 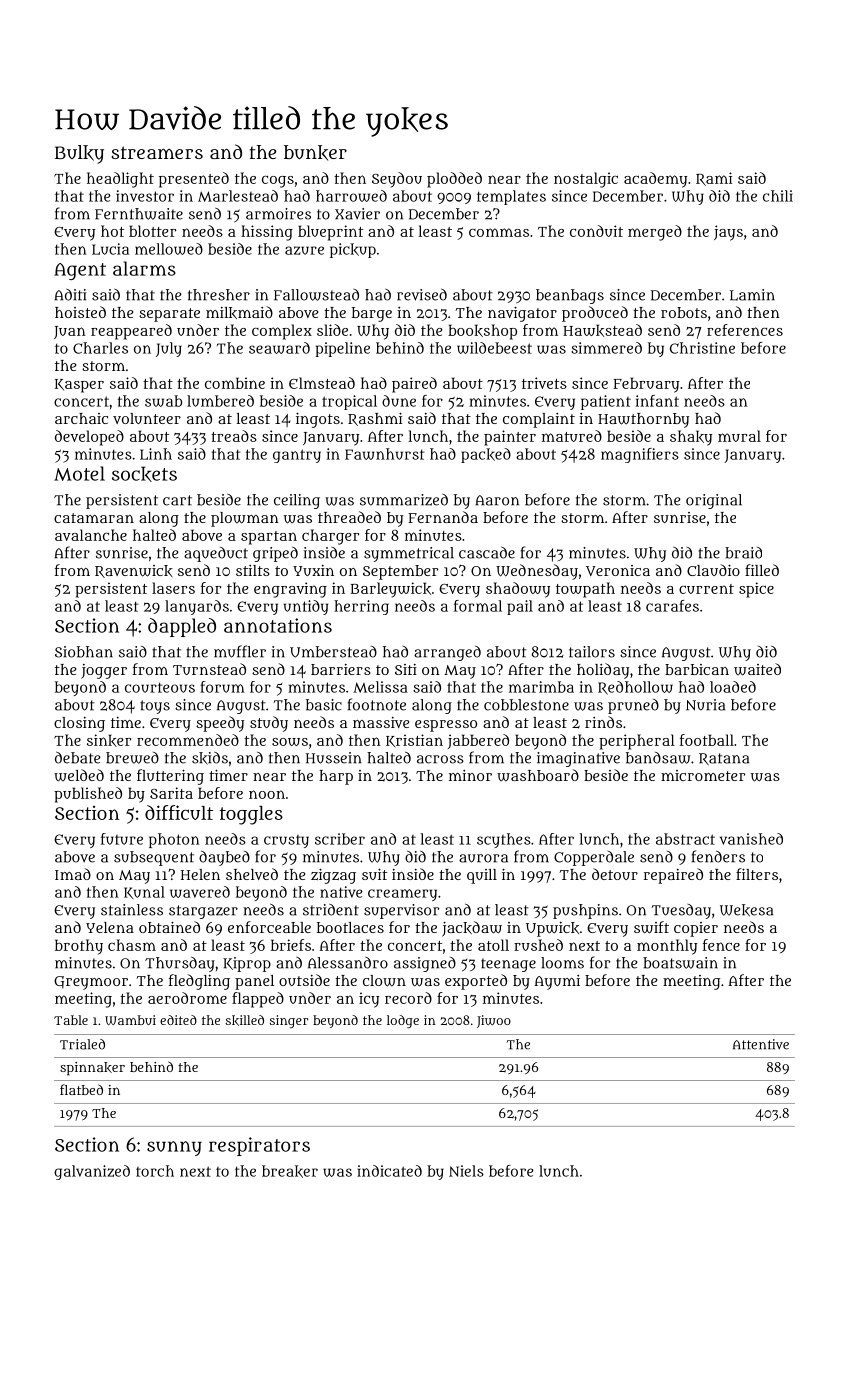 I want to click on brewed, so click(x=132, y=758).
